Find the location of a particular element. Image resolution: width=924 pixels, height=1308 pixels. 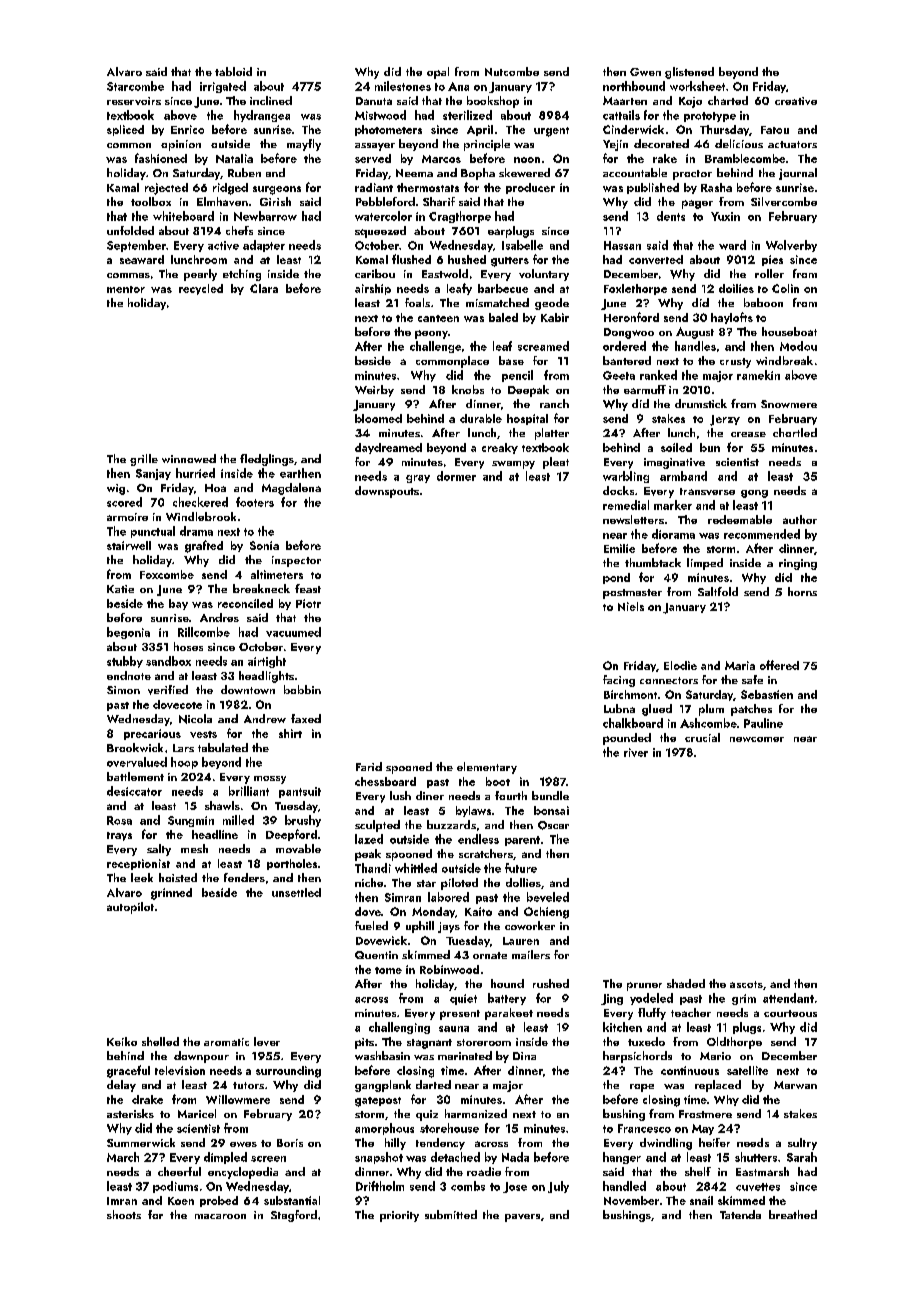

milestones is located at coordinates (403, 86).
